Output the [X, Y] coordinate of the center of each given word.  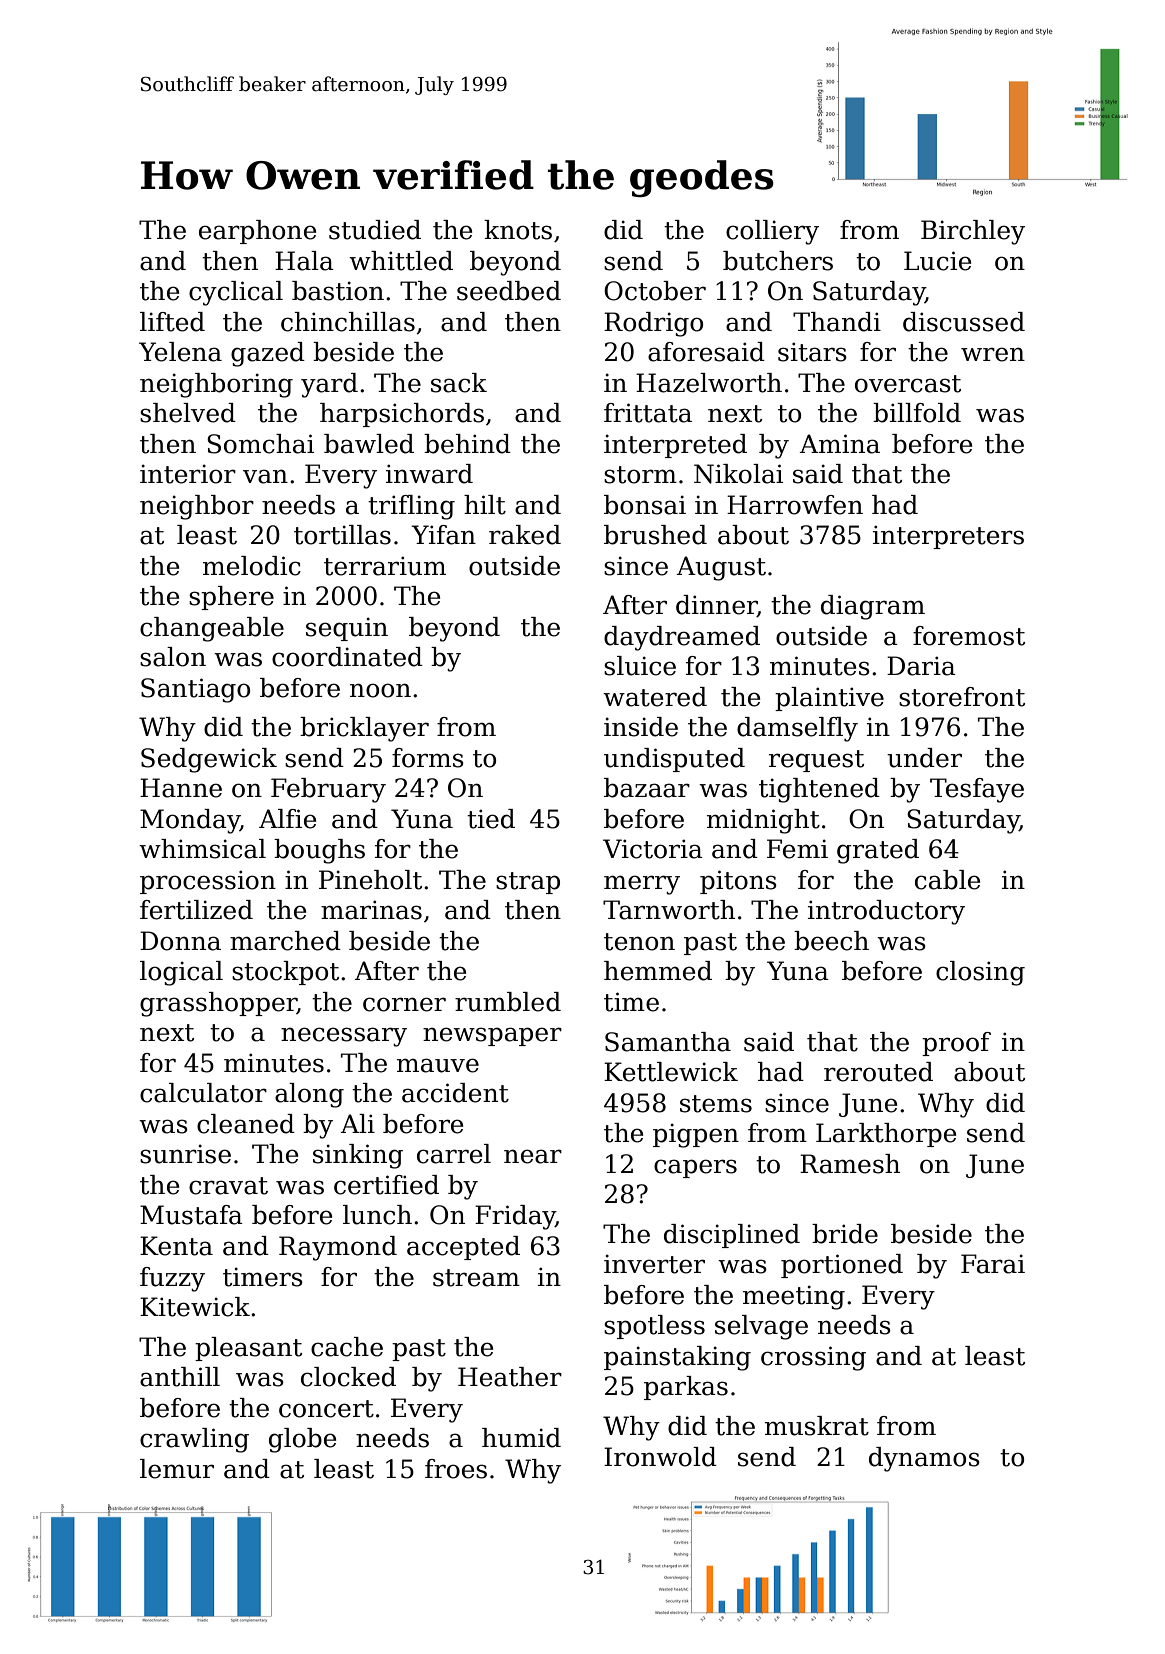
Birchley [973, 232]
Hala [304, 261]
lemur [177, 1469]
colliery [772, 232]
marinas [371, 910]
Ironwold [660, 1457]
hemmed [658, 971]
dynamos [924, 1459]
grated [878, 851]
